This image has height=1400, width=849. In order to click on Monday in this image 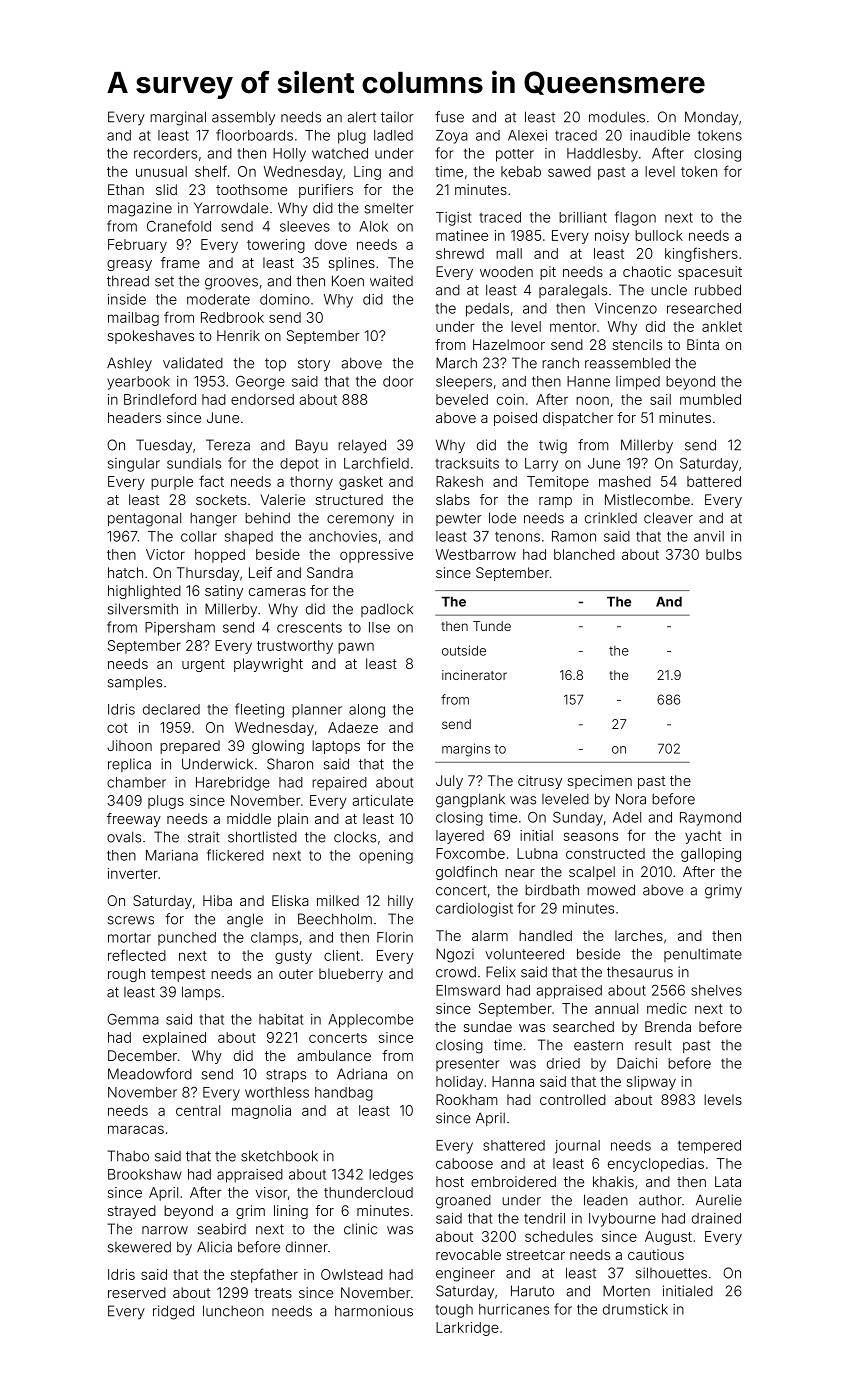, I will do `click(711, 118)`.
